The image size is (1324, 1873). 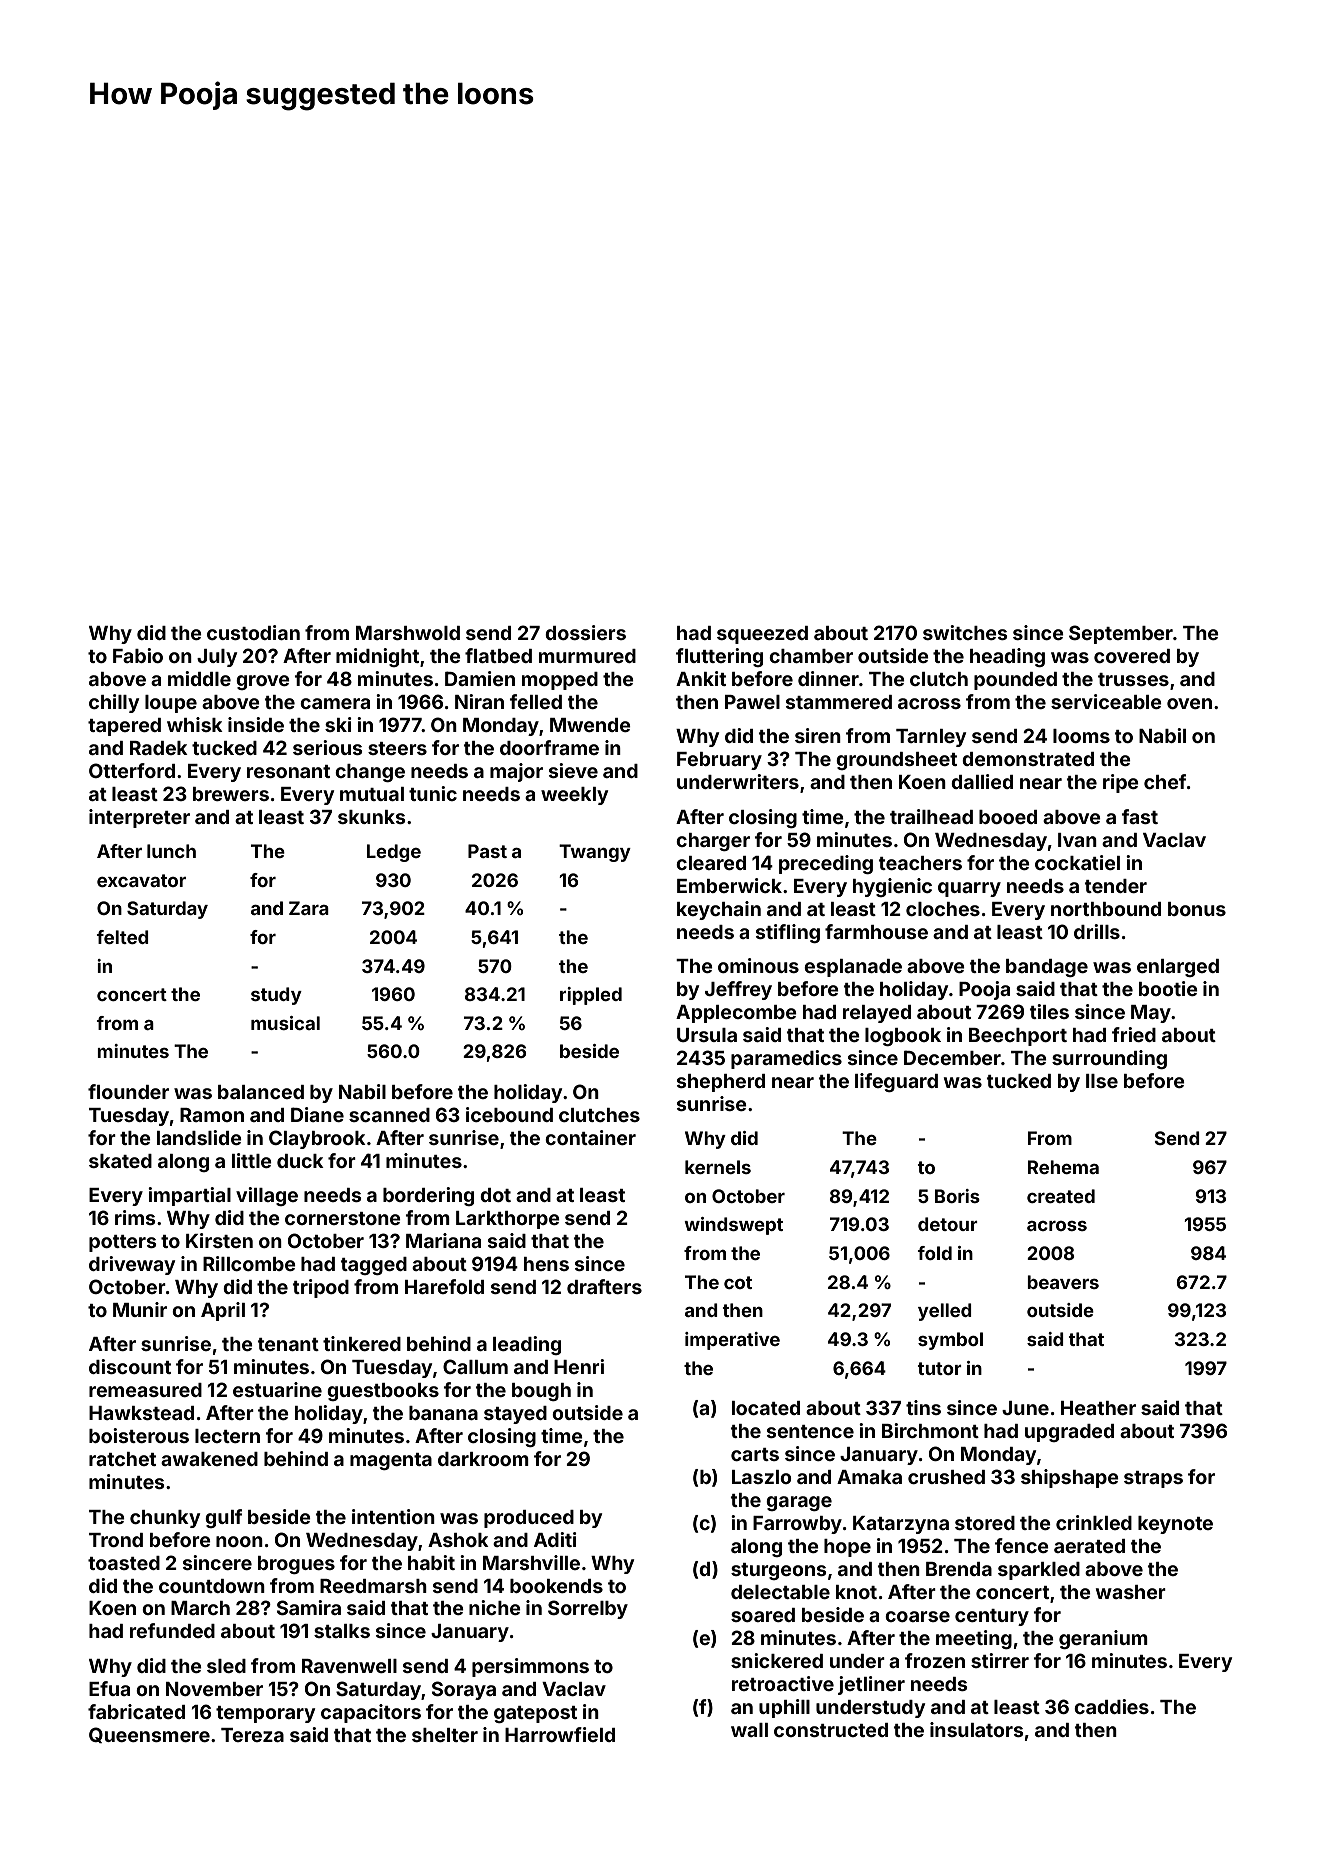 I want to click on custodian, so click(x=253, y=632).
